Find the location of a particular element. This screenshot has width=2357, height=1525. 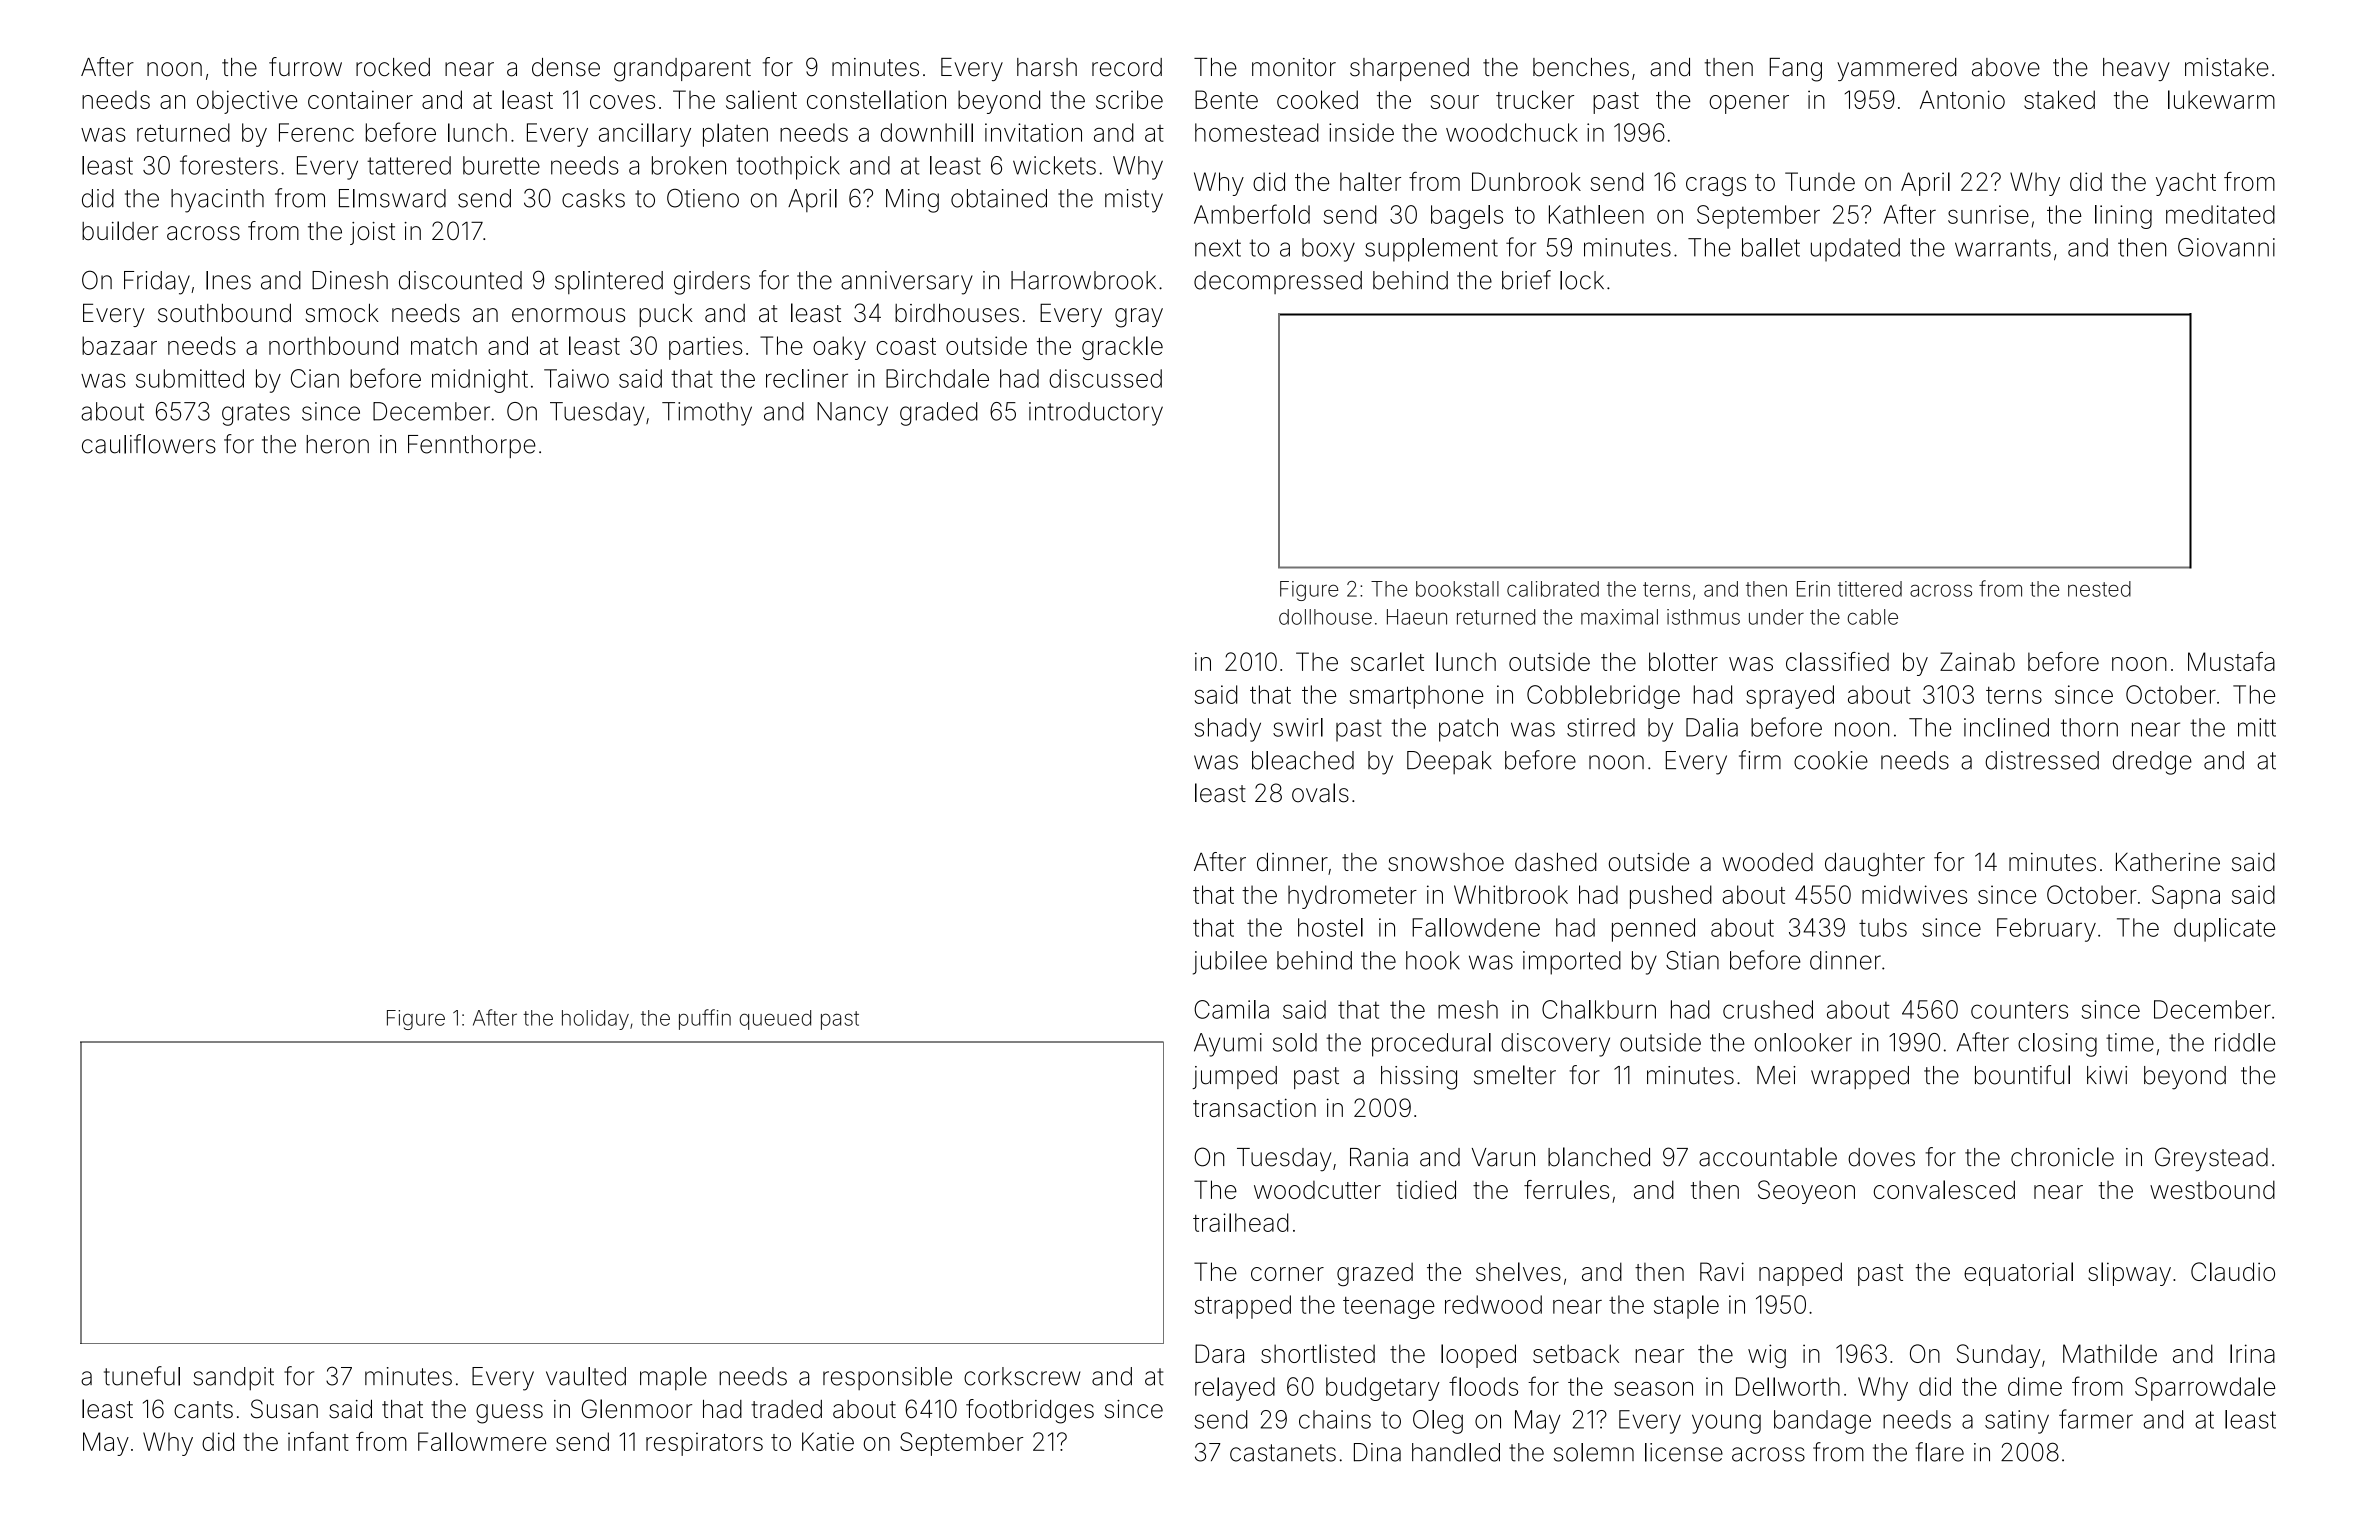

ovals is located at coordinates (1320, 793).
